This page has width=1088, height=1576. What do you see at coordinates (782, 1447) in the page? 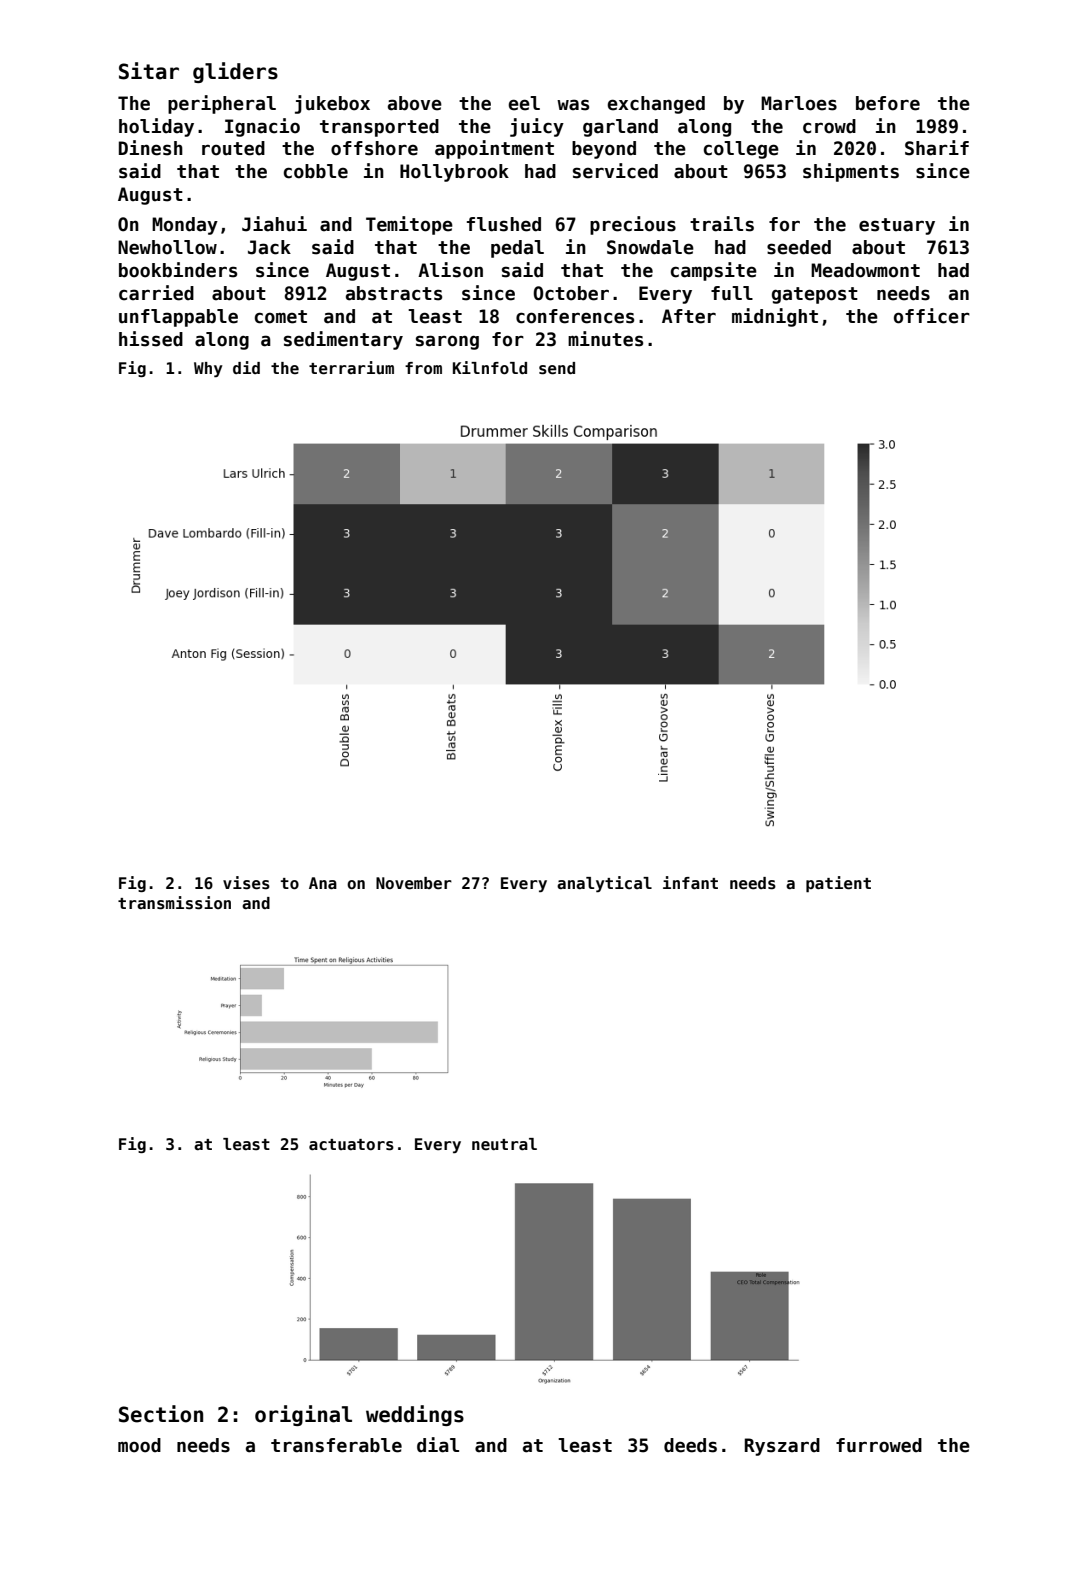
I see `Ryszard` at bounding box center [782, 1447].
